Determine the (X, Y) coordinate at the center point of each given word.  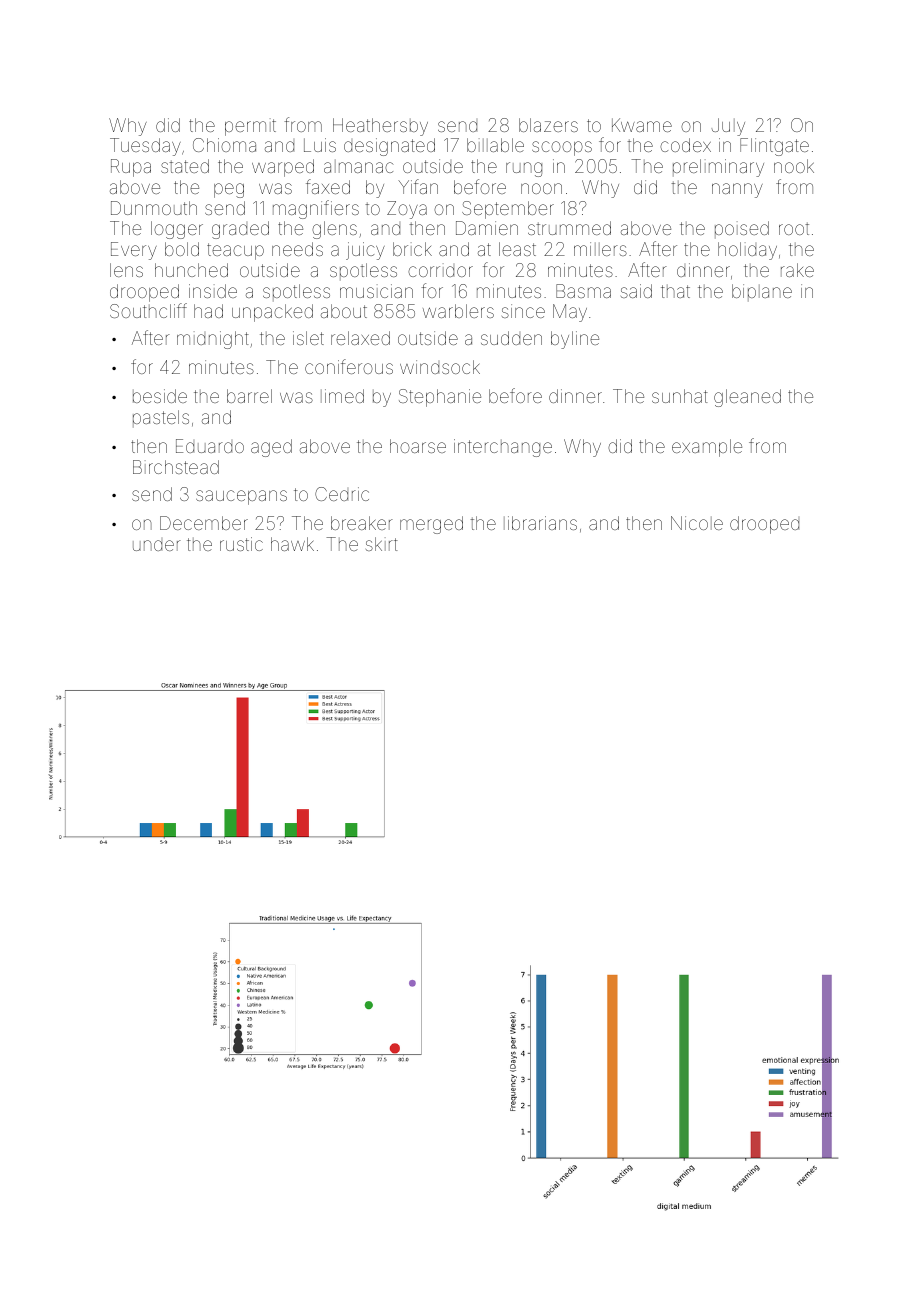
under (157, 545)
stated (185, 166)
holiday (747, 251)
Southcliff (148, 310)
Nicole (697, 523)
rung (524, 169)
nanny (737, 190)
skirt (382, 544)
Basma (583, 291)
